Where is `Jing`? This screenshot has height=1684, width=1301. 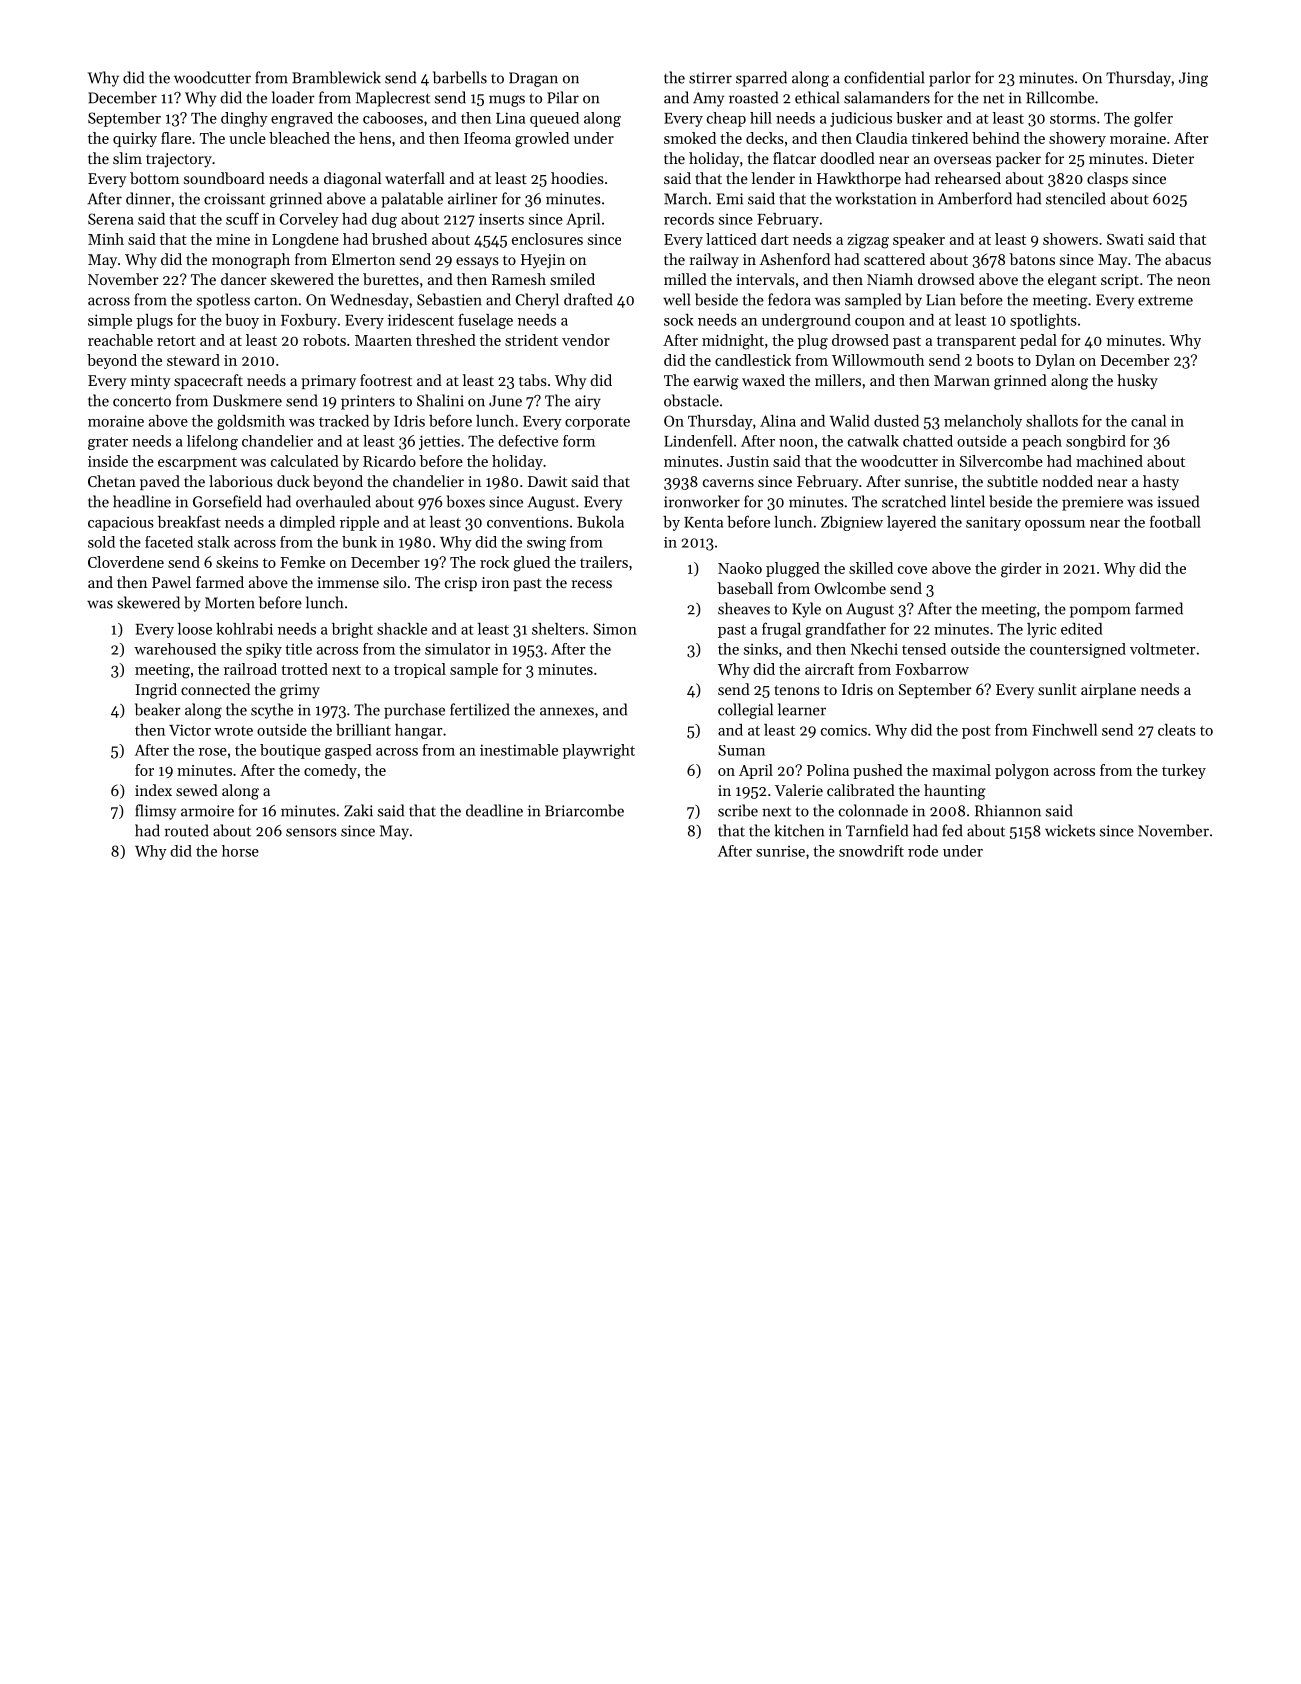
Jing is located at coordinates (1193, 79).
